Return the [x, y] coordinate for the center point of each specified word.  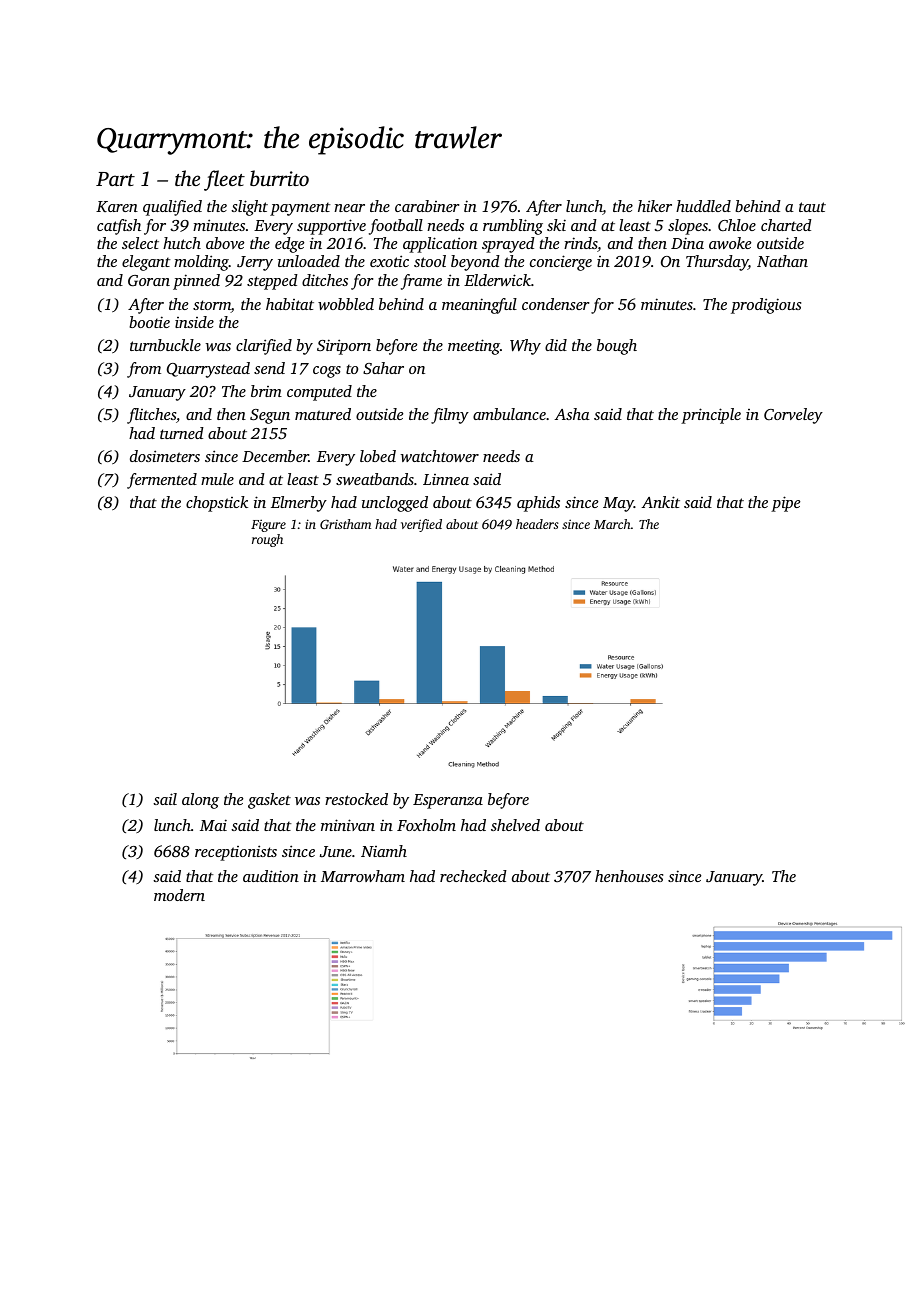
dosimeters [165, 456]
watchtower [439, 456]
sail [165, 799]
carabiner [427, 206]
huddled [703, 206]
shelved [515, 825]
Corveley [793, 416]
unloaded [309, 261]
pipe [785, 504]
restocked [356, 799]
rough [267, 540]
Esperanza [448, 801]
